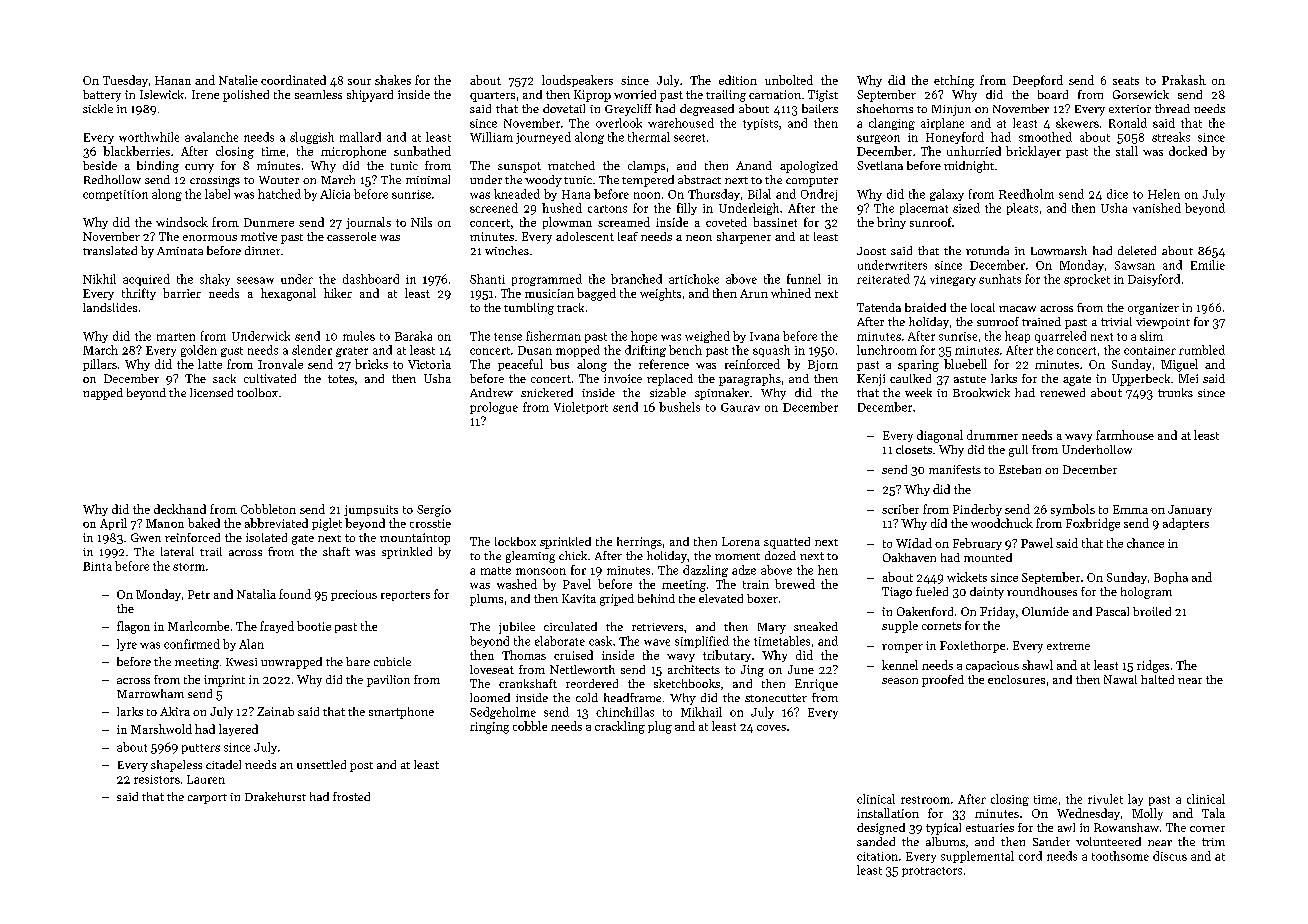 This page has width=1308, height=924. Describe the element at coordinates (699, 238) in the page. I see `neon` at that location.
